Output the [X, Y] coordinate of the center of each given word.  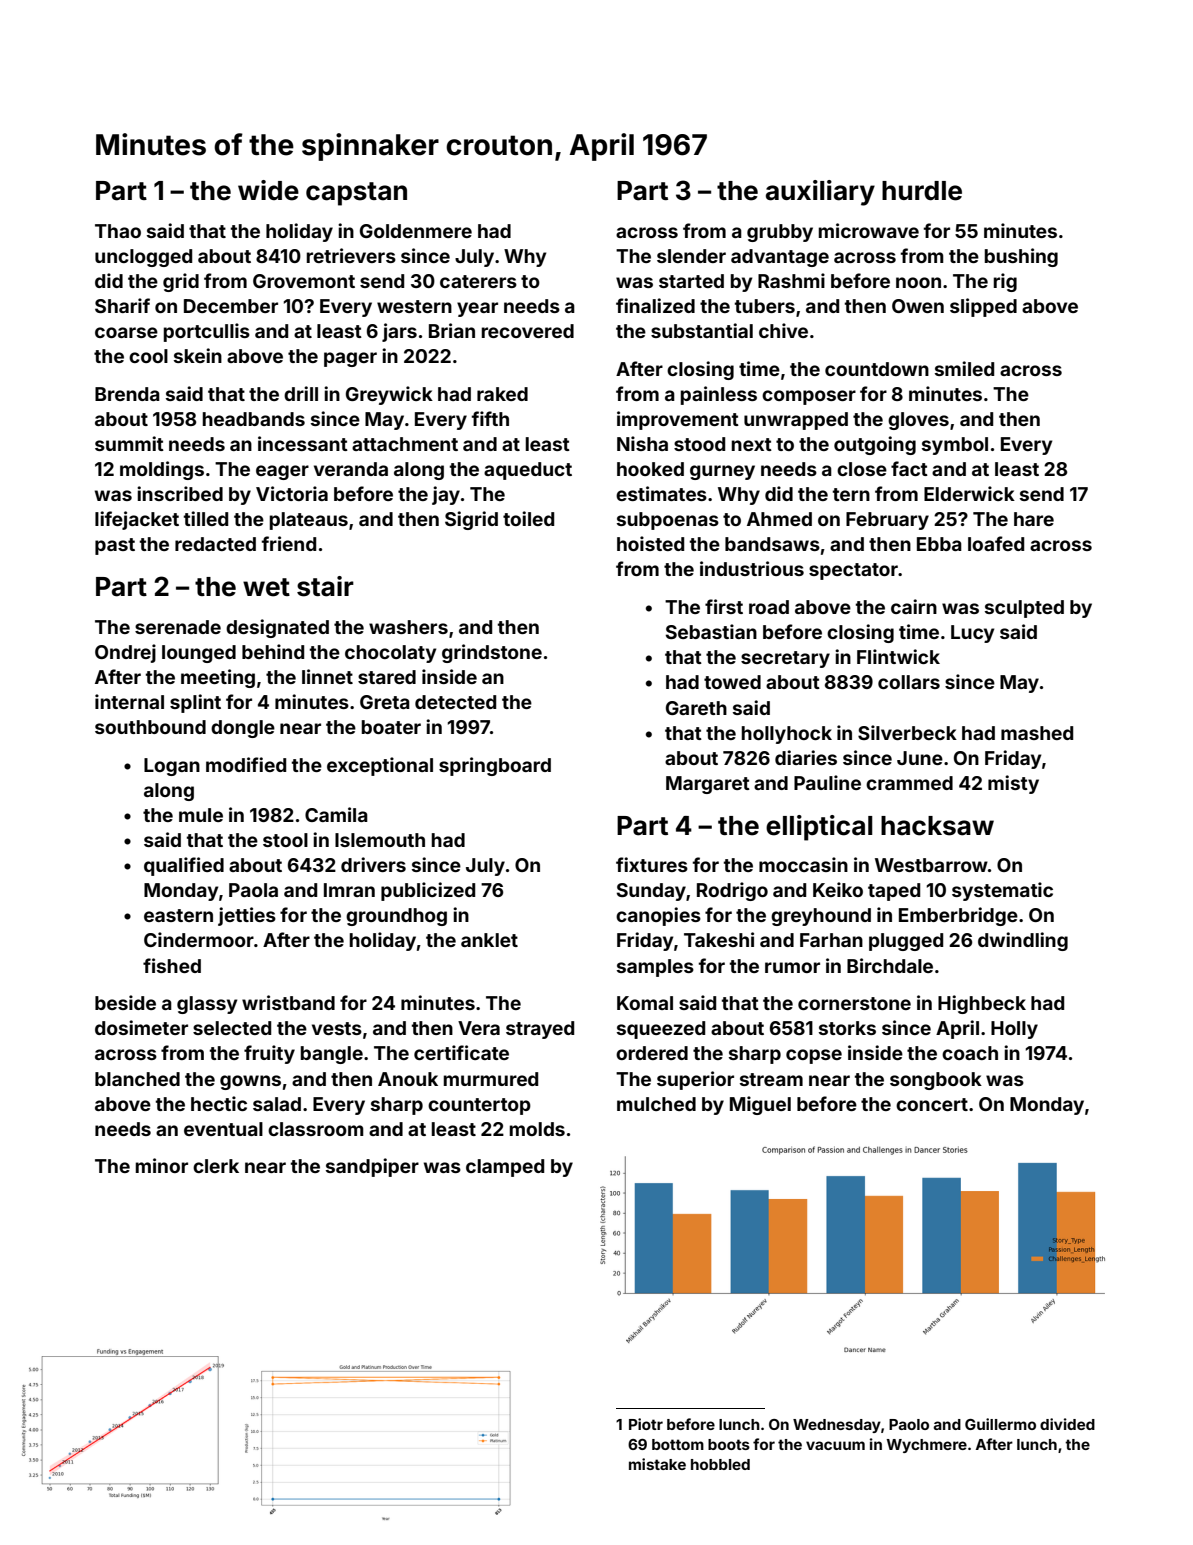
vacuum [835, 1445]
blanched [137, 1079]
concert [932, 1104]
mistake [657, 1464]
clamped [505, 1168]
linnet [327, 676]
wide [268, 190]
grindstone [492, 653]
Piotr [646, 1424]
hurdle [922, 191]
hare [1034, 519]
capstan [356, 194]
